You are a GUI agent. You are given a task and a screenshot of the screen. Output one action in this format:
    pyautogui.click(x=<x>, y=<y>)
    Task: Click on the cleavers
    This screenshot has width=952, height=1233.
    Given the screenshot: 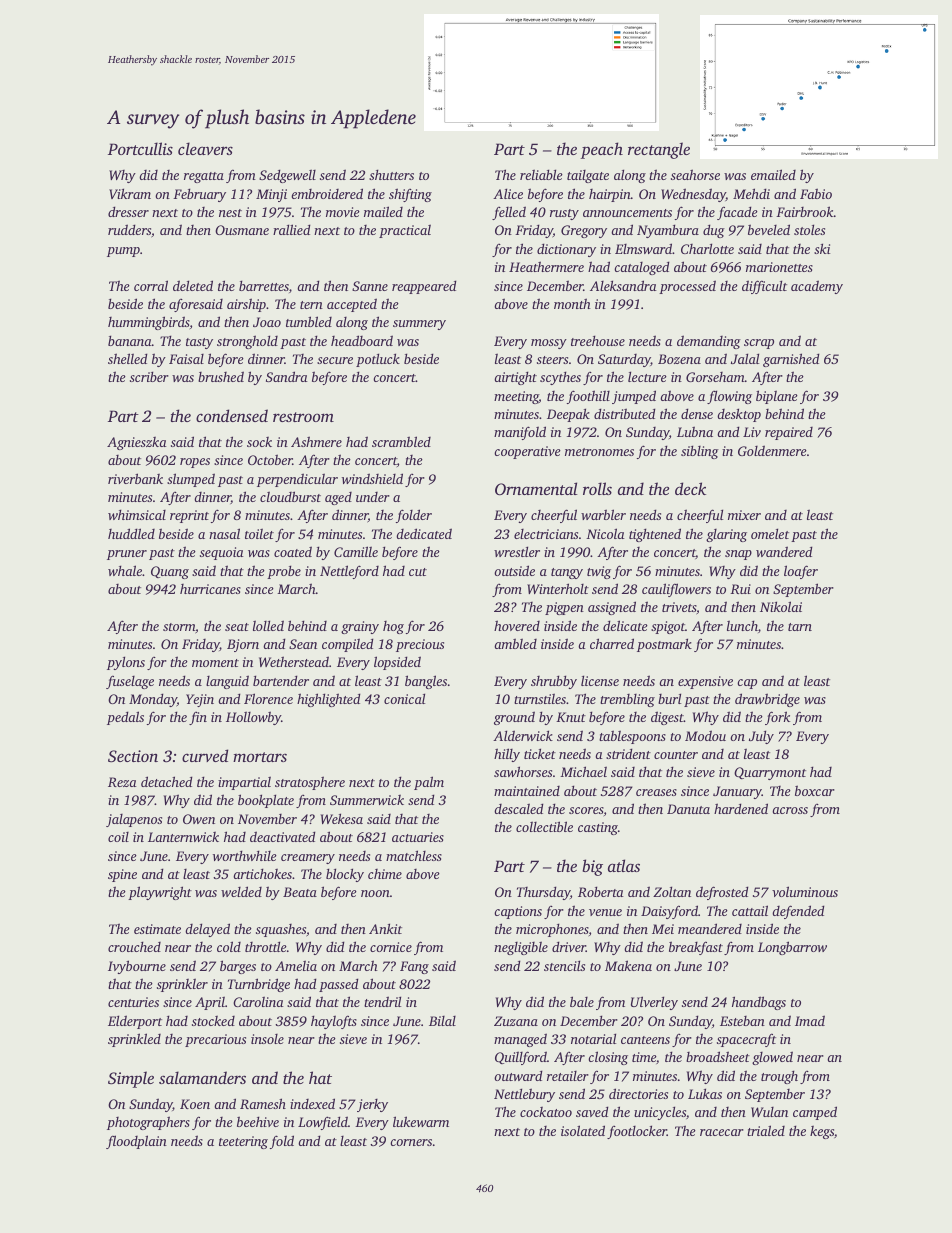 What is the action you would take?
    pyautogui.click(x=205, y=148)
